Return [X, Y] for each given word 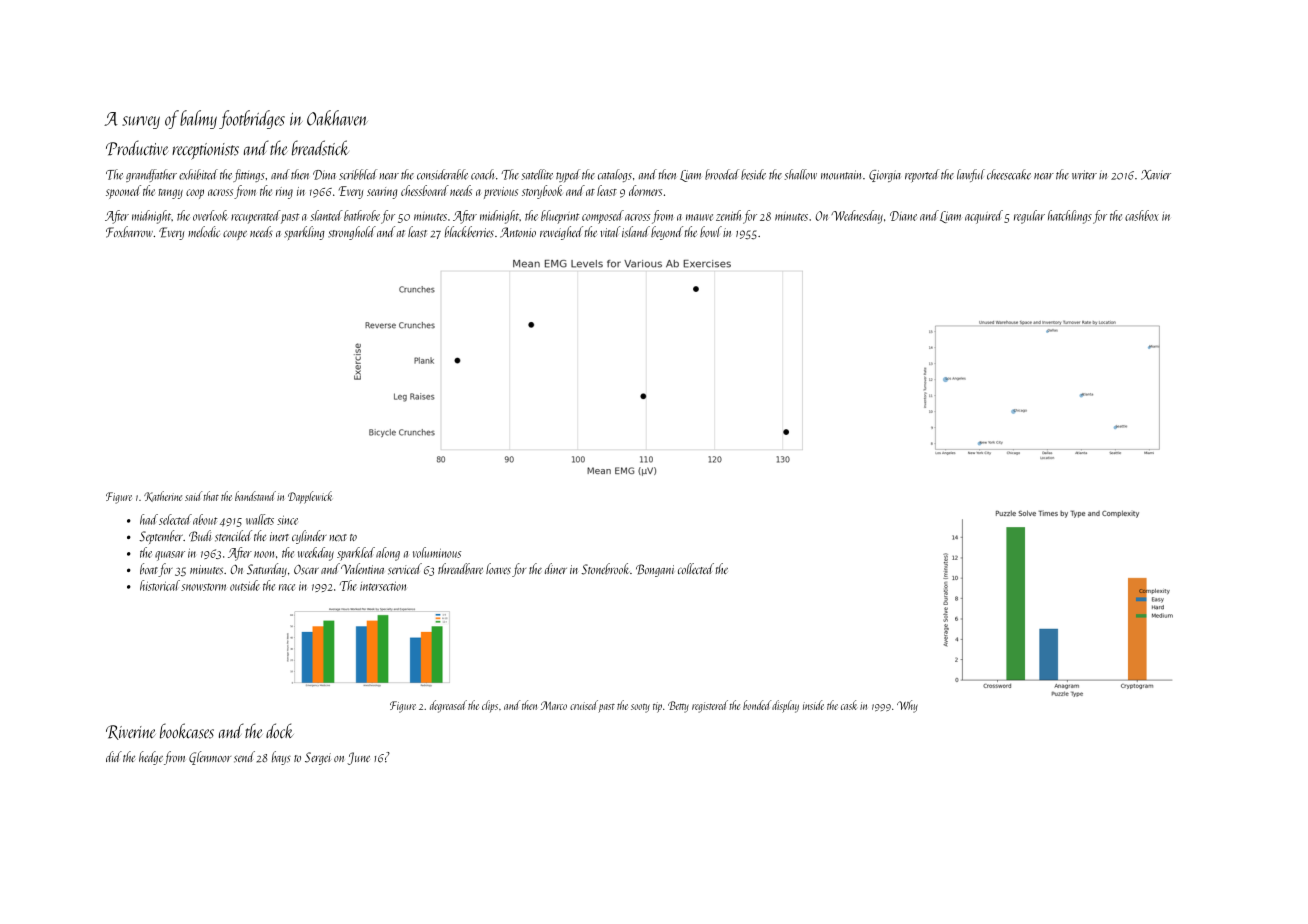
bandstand [255, 496]
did [114, 756]
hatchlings [1070, 217]
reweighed [561, 233]
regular [1029, 217]
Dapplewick [310, 497]
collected [696, 568]
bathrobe [362, 215]
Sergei [318, 758]
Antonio [518, 232]
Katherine [163, 496]
